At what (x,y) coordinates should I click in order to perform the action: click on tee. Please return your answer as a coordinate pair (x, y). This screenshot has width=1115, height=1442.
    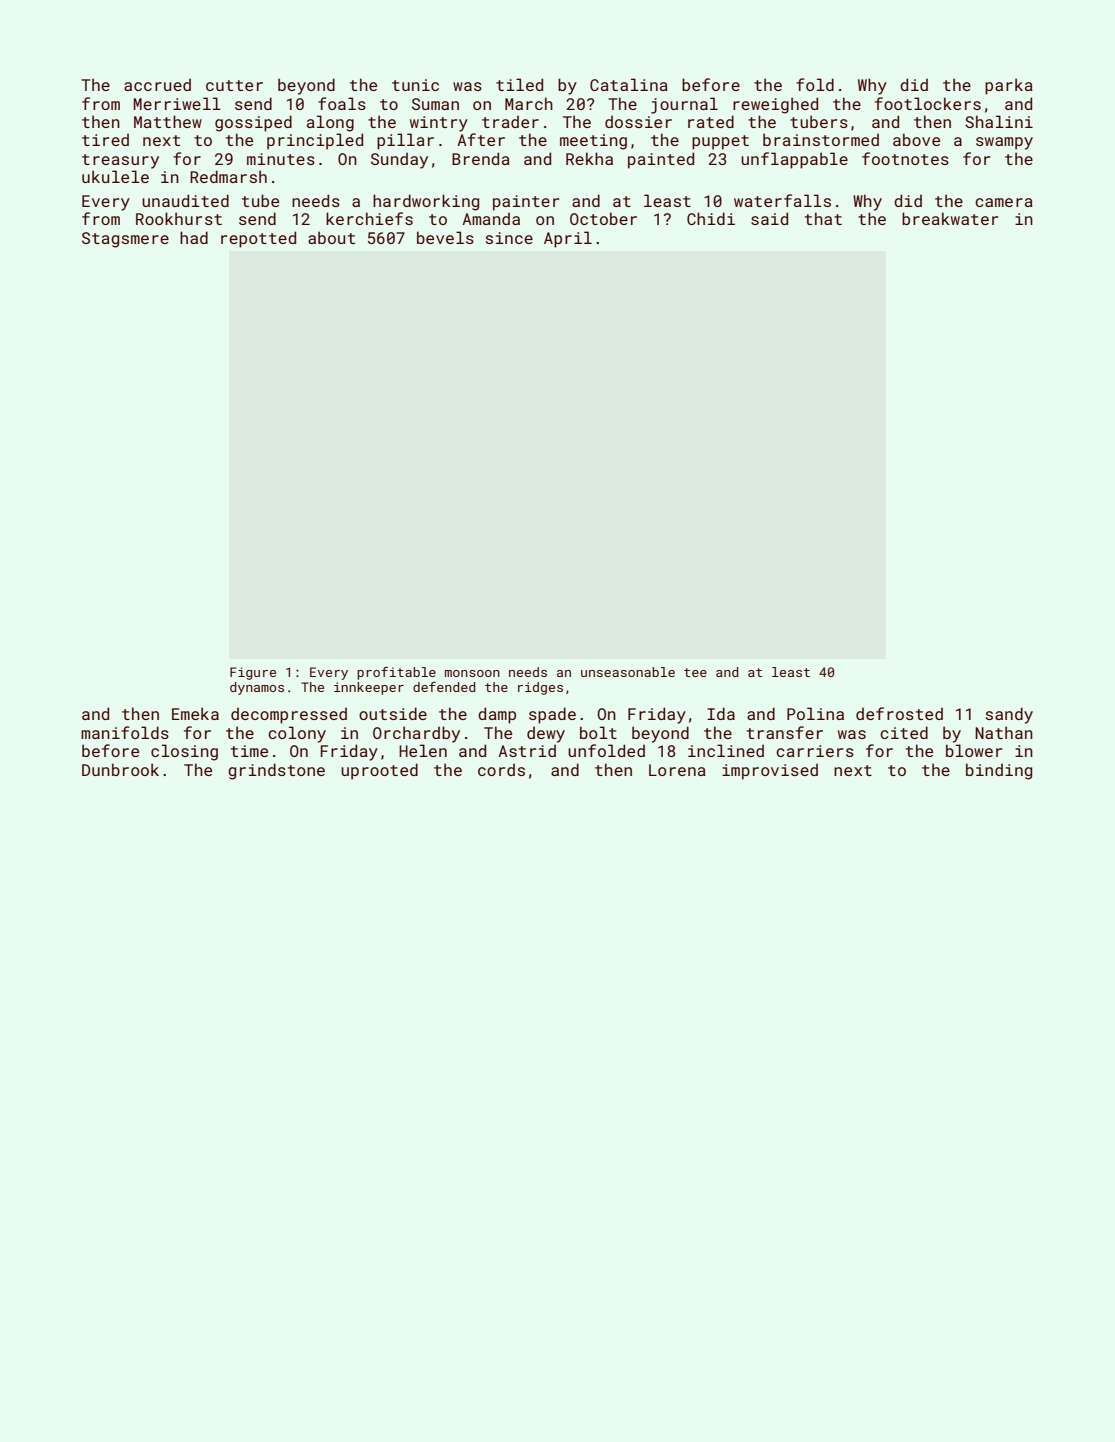
    Looking at the image, I should click on (695, 672).
